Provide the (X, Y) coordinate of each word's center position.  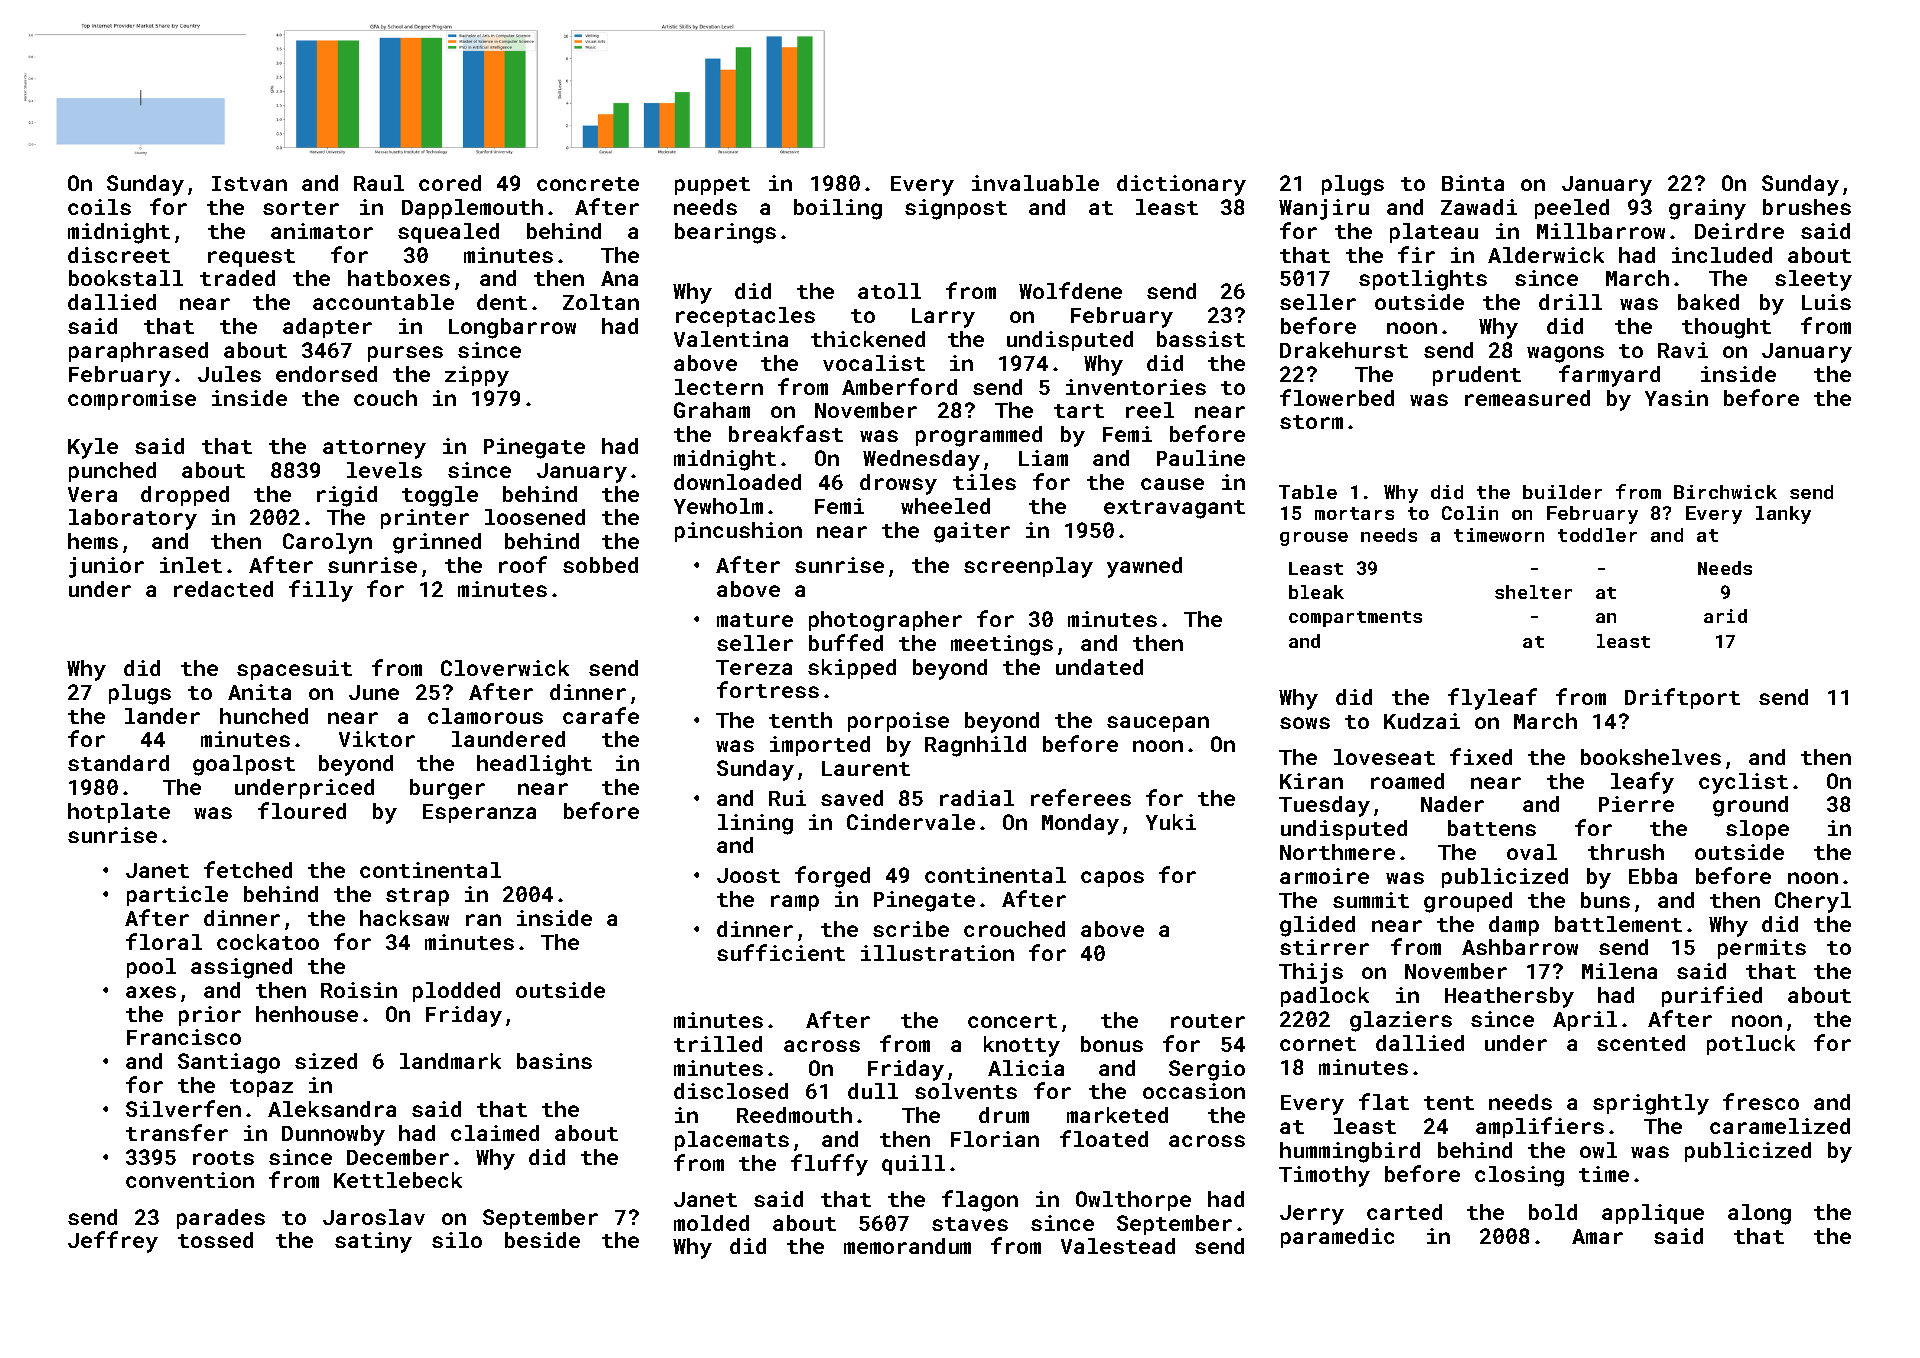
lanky (1783, 515)
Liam (1043, 458)
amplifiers (1540, 1127)
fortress (768, 689)
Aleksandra (332, 1109)
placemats (732, 1141)
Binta (1473, 183)
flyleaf (1492, 699)
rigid (347, 496)
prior (210, 1016)
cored (450, 183)
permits (1762, 949)
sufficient (781, 952)
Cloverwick (505, 668)
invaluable (1035, 183)
